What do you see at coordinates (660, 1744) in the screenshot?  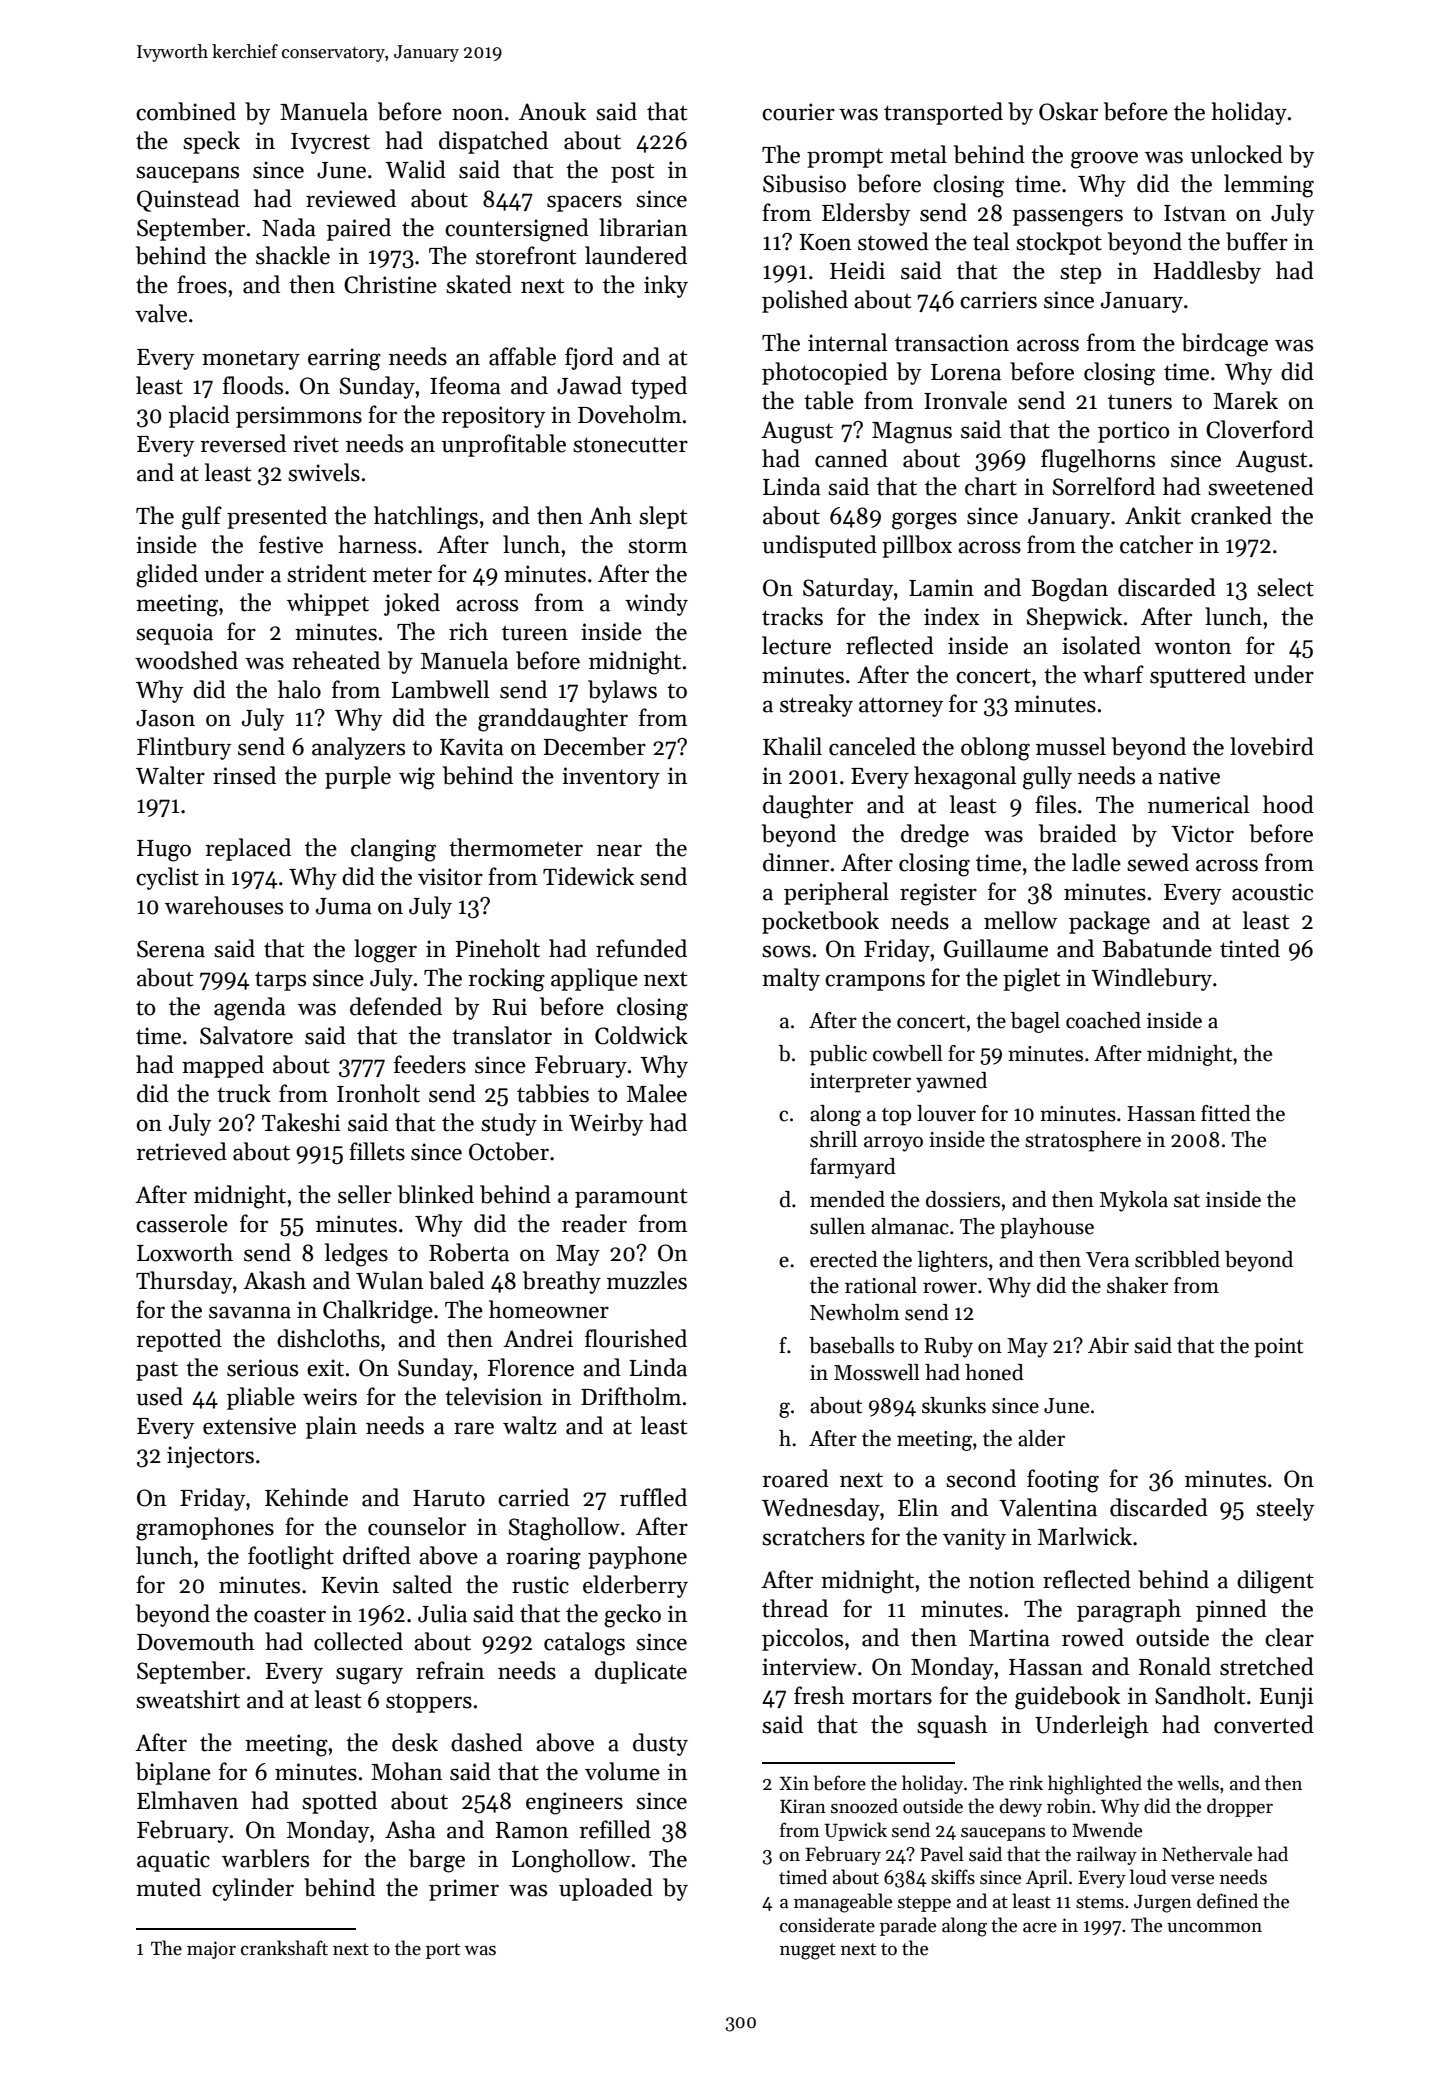 I see `dusty` at bounding box center [660, 1744].
